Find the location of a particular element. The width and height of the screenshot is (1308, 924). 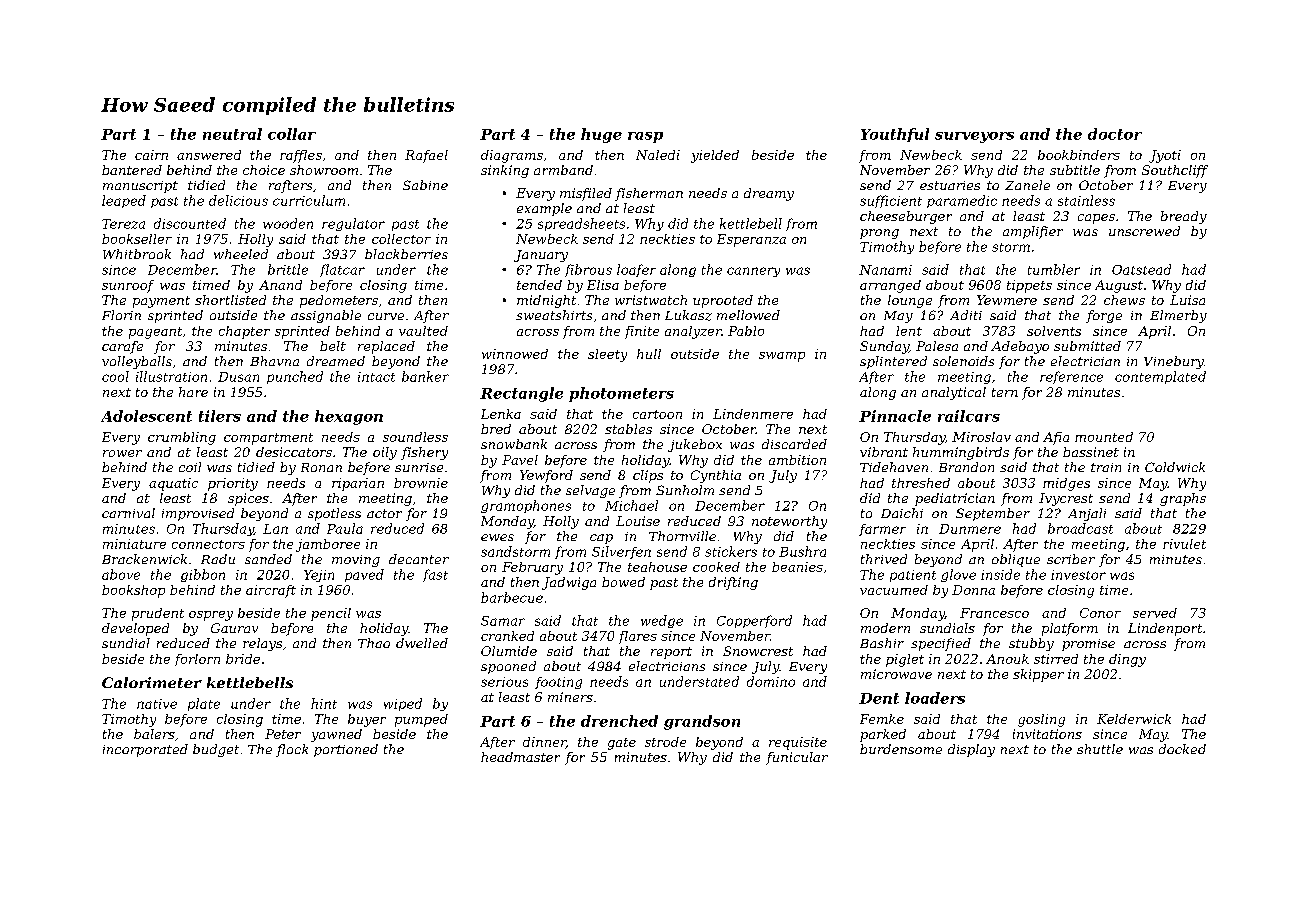

Bushra is located at coordinates (802, 551).
